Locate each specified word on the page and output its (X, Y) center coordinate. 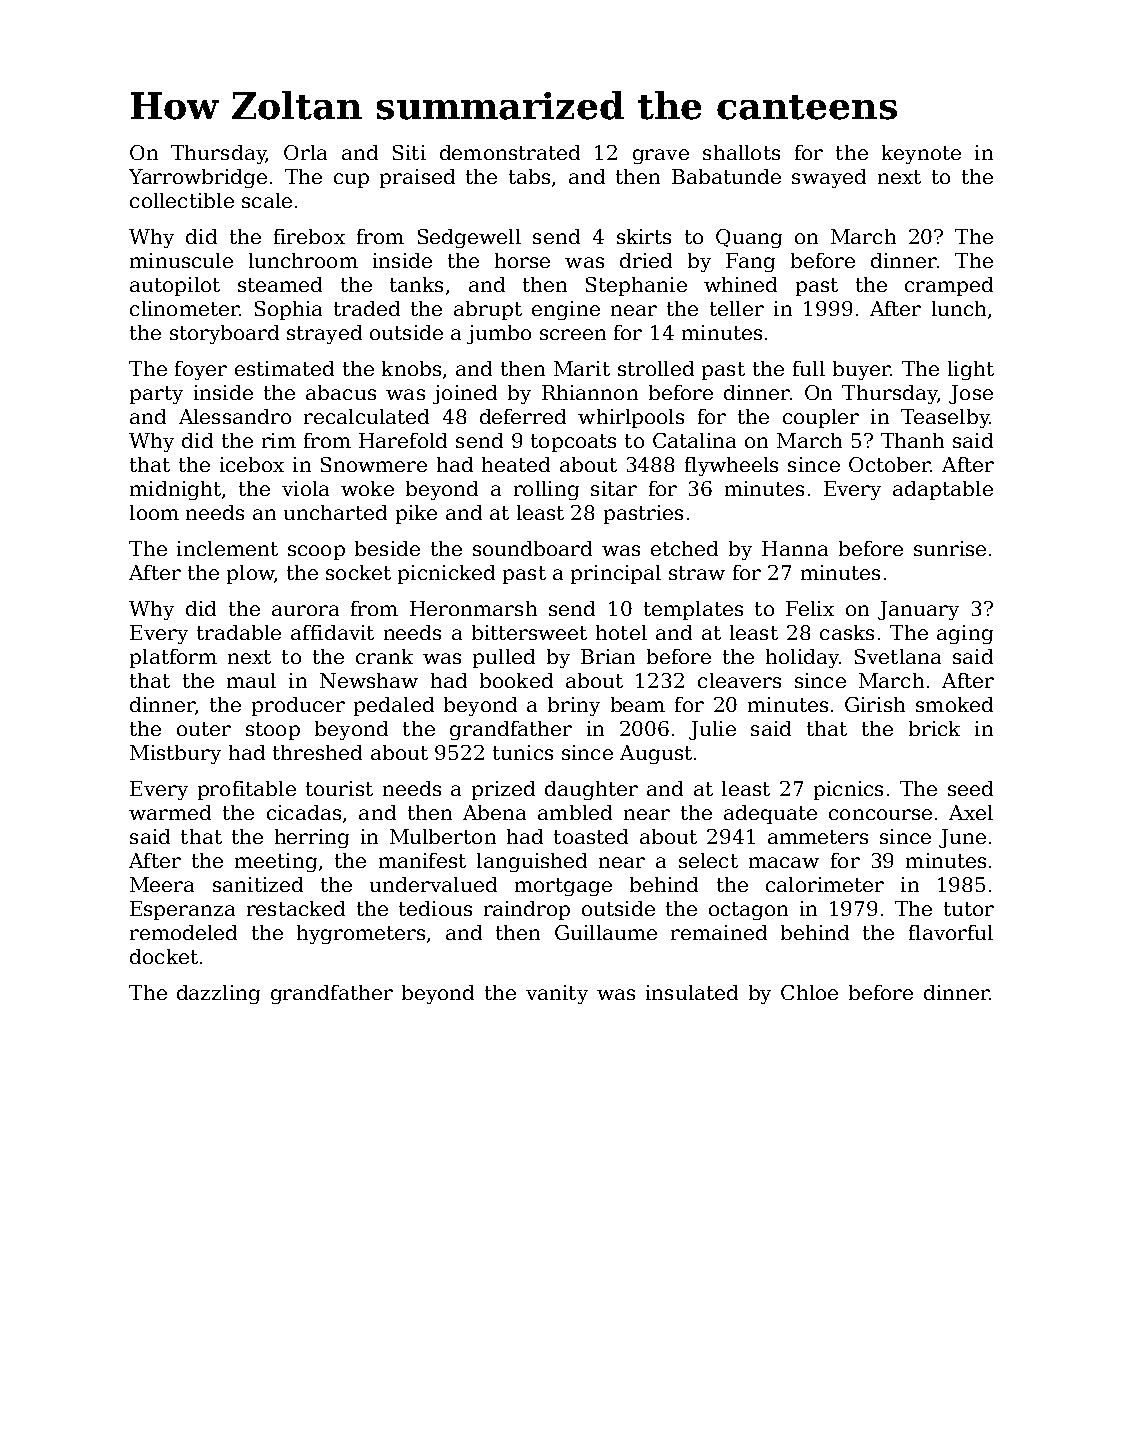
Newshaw (369, 680)
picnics (848, 790)
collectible (182, 200)
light (971, 370)
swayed (829, 178)
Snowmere (374, 464)
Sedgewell (469, 238)
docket (164, 956)
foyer (201, 370)
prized (503, 790)
